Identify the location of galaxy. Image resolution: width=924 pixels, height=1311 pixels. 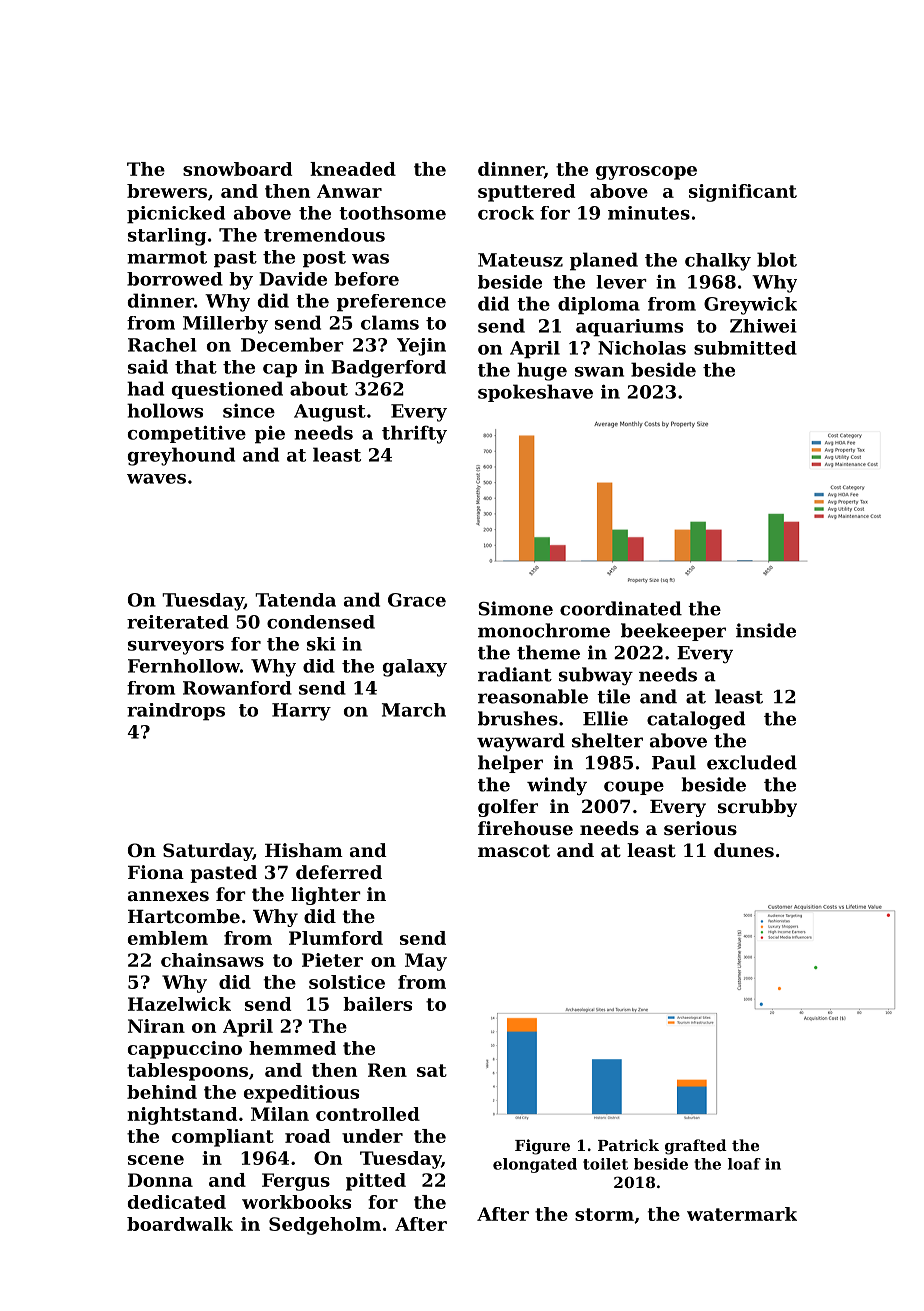
(415, 668).
